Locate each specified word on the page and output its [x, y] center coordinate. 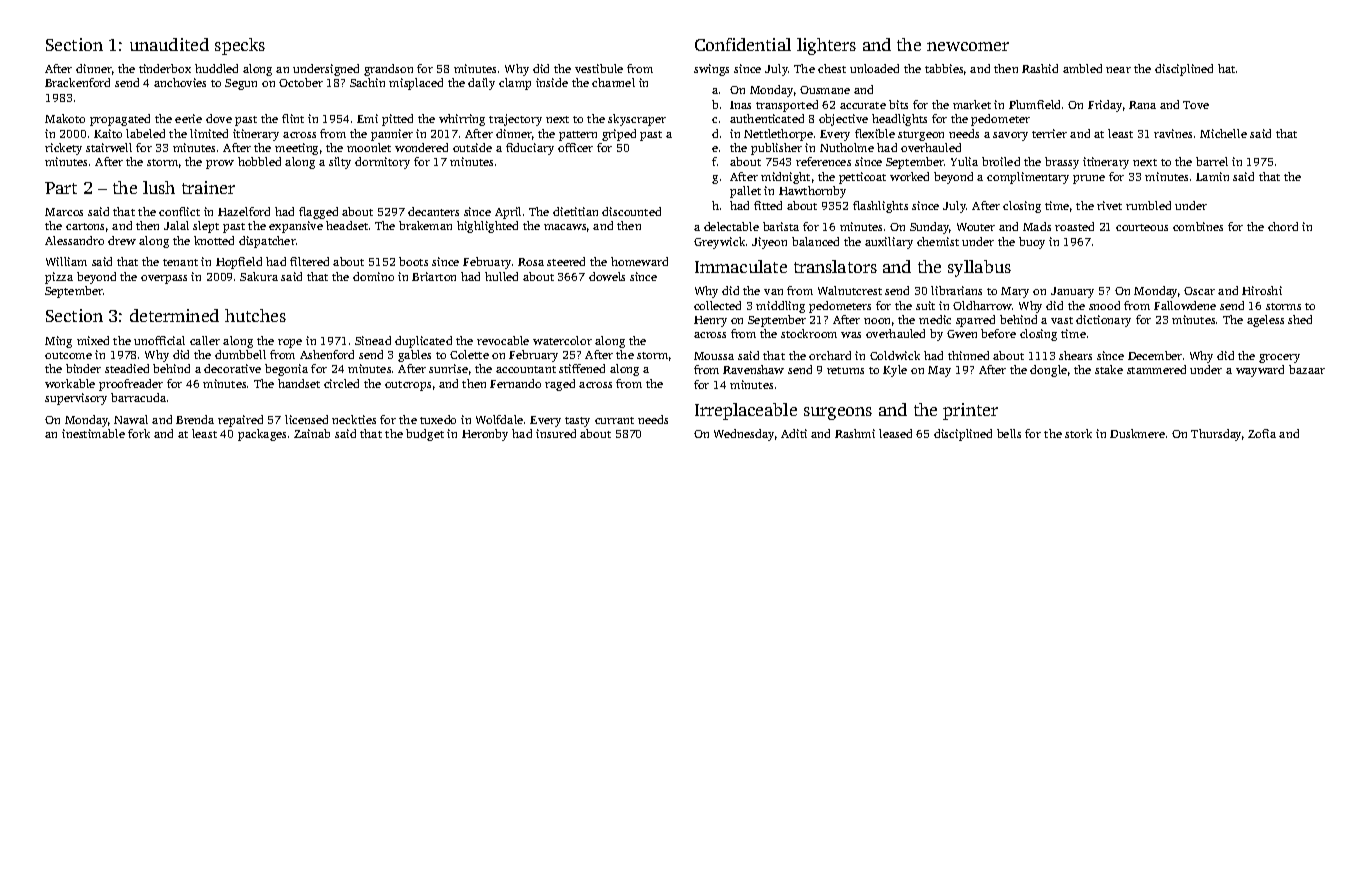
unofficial [159, 340]
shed [1300, 319]
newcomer [968, 46]
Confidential [743, 44]
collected [717, 305]
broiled [1001, 161]
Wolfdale [499, 419]
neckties [354, 419]
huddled [216, 68]
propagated [120, 120]
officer [575, 147]
